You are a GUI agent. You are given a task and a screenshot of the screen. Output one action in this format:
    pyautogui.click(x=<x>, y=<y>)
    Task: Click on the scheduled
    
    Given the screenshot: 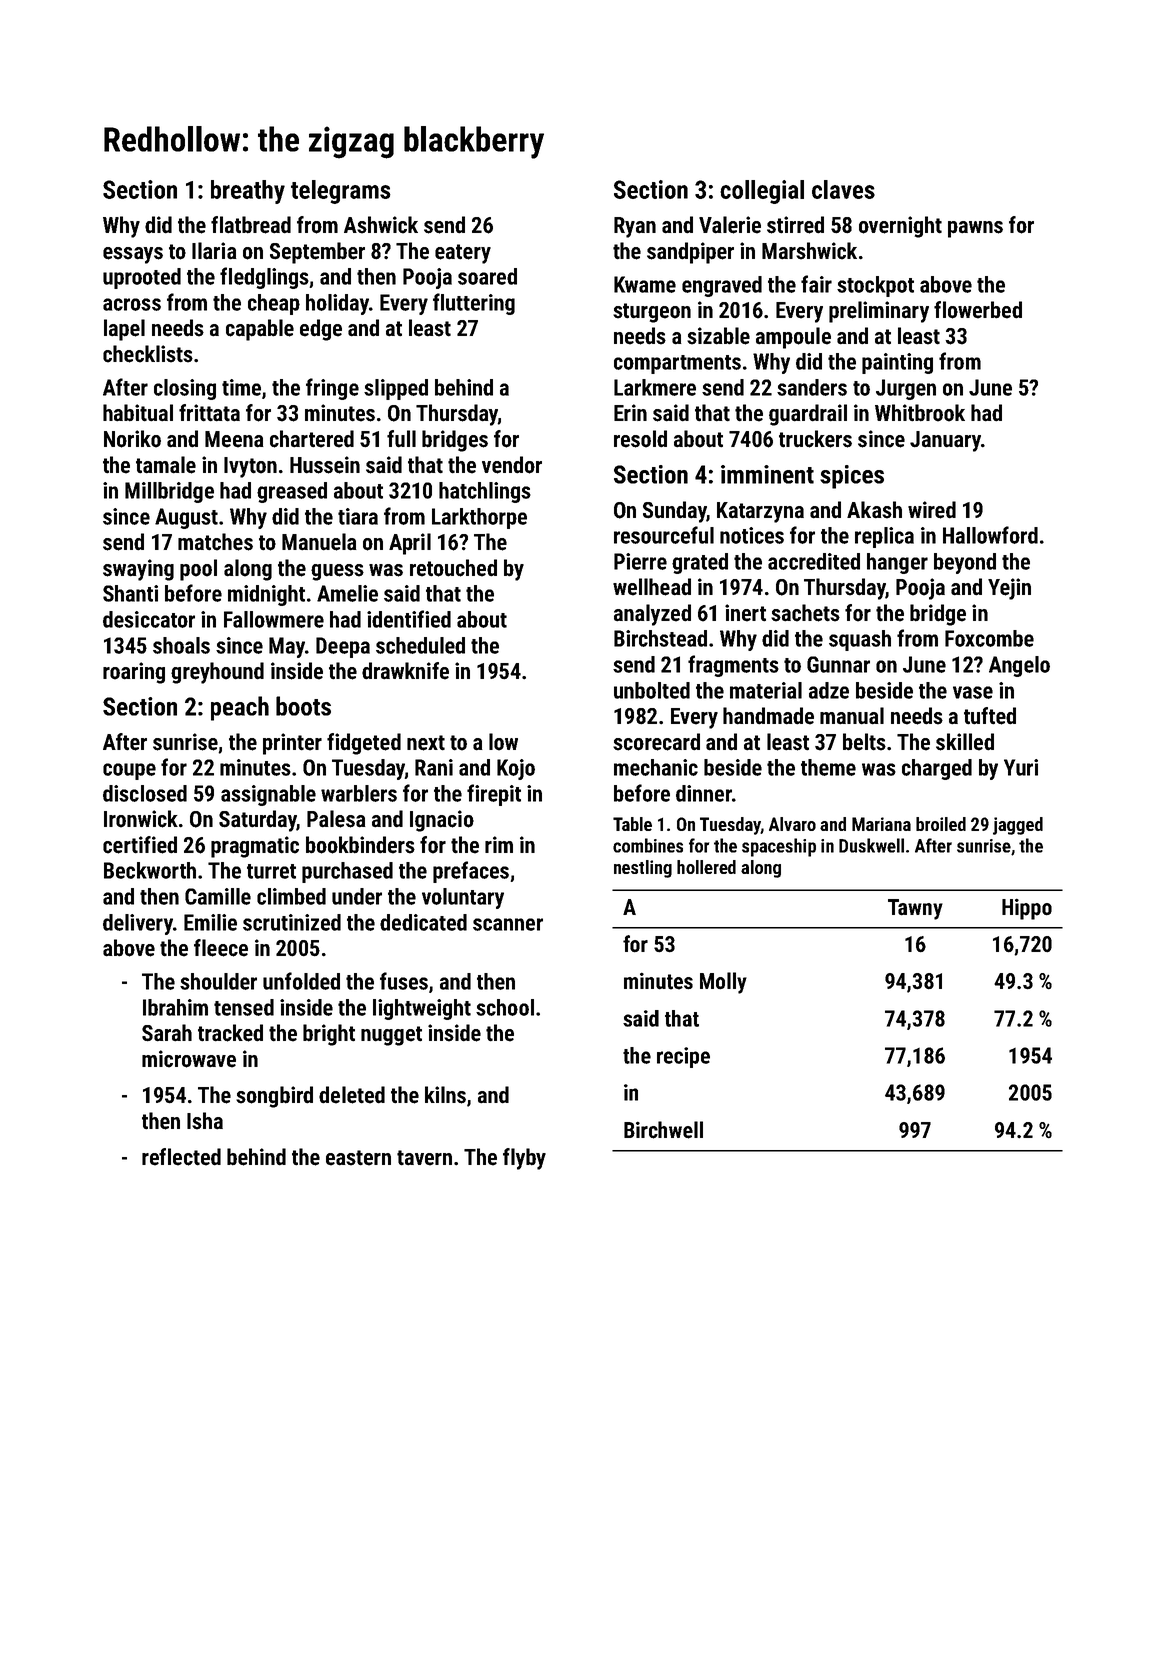 What is the action you would take?
    pyautogui.click(x=420, y=645)
